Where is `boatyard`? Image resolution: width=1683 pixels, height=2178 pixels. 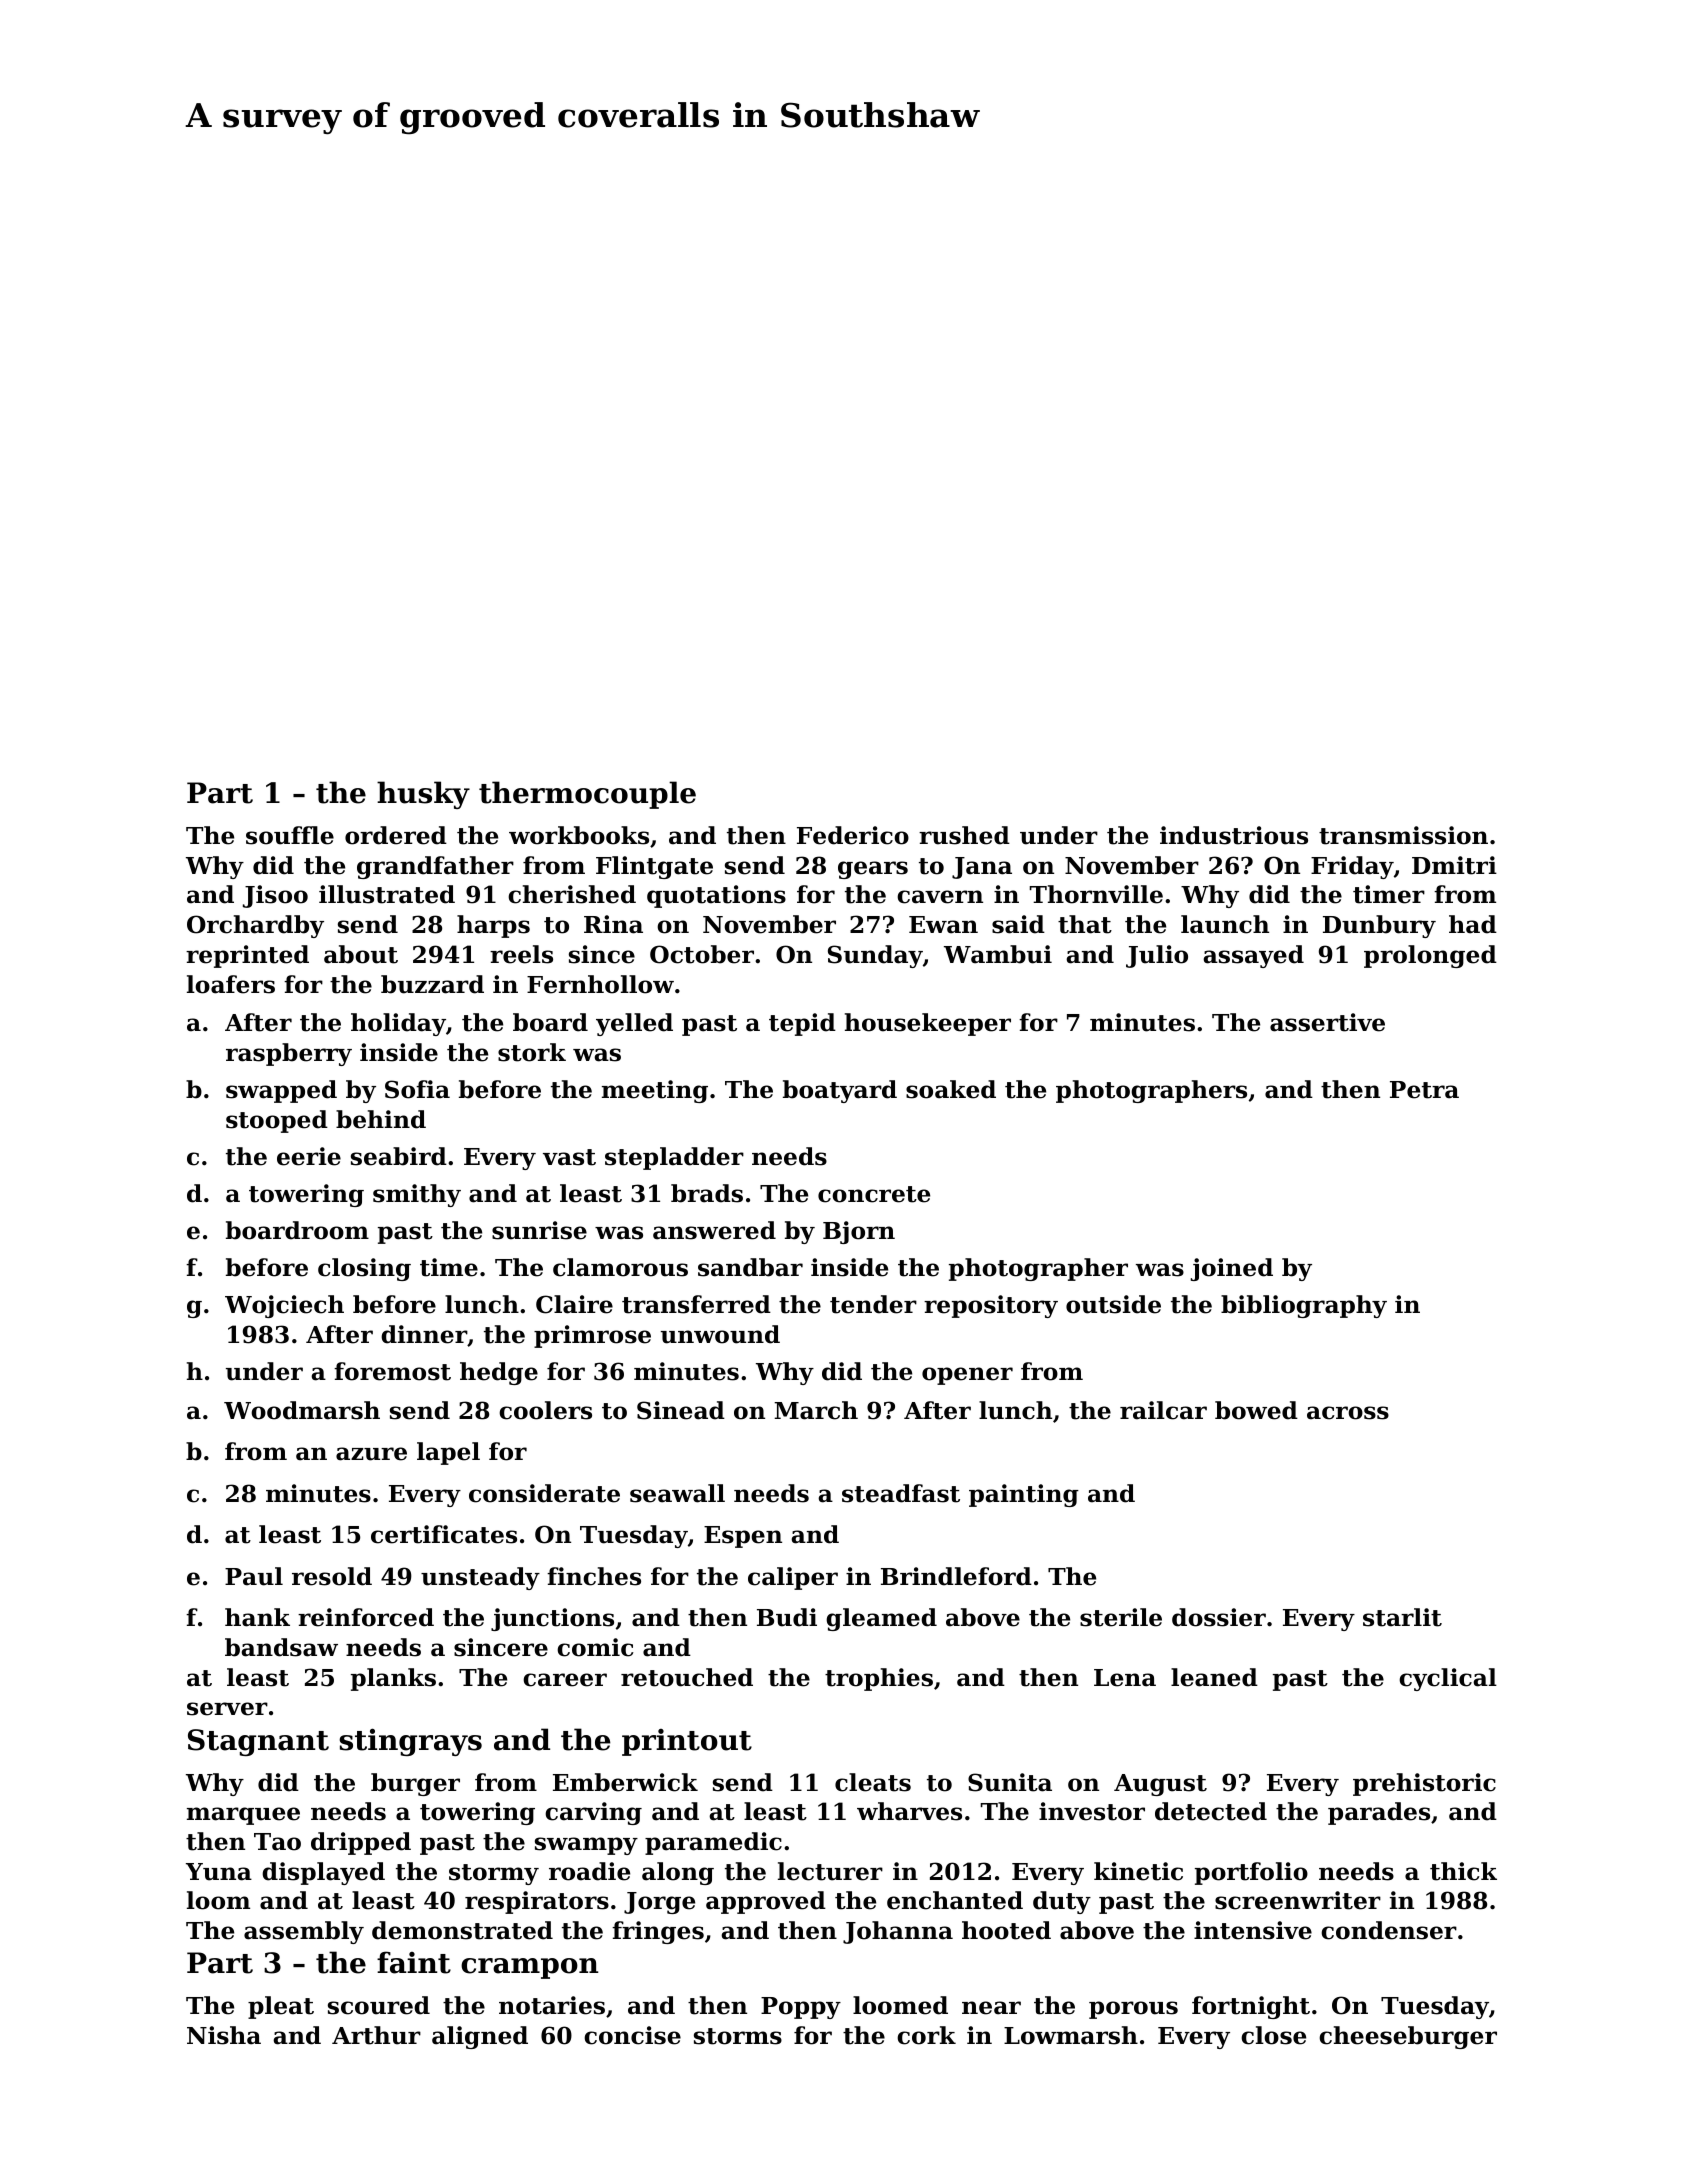 boatyard is located at coordinates (840, 1091).
